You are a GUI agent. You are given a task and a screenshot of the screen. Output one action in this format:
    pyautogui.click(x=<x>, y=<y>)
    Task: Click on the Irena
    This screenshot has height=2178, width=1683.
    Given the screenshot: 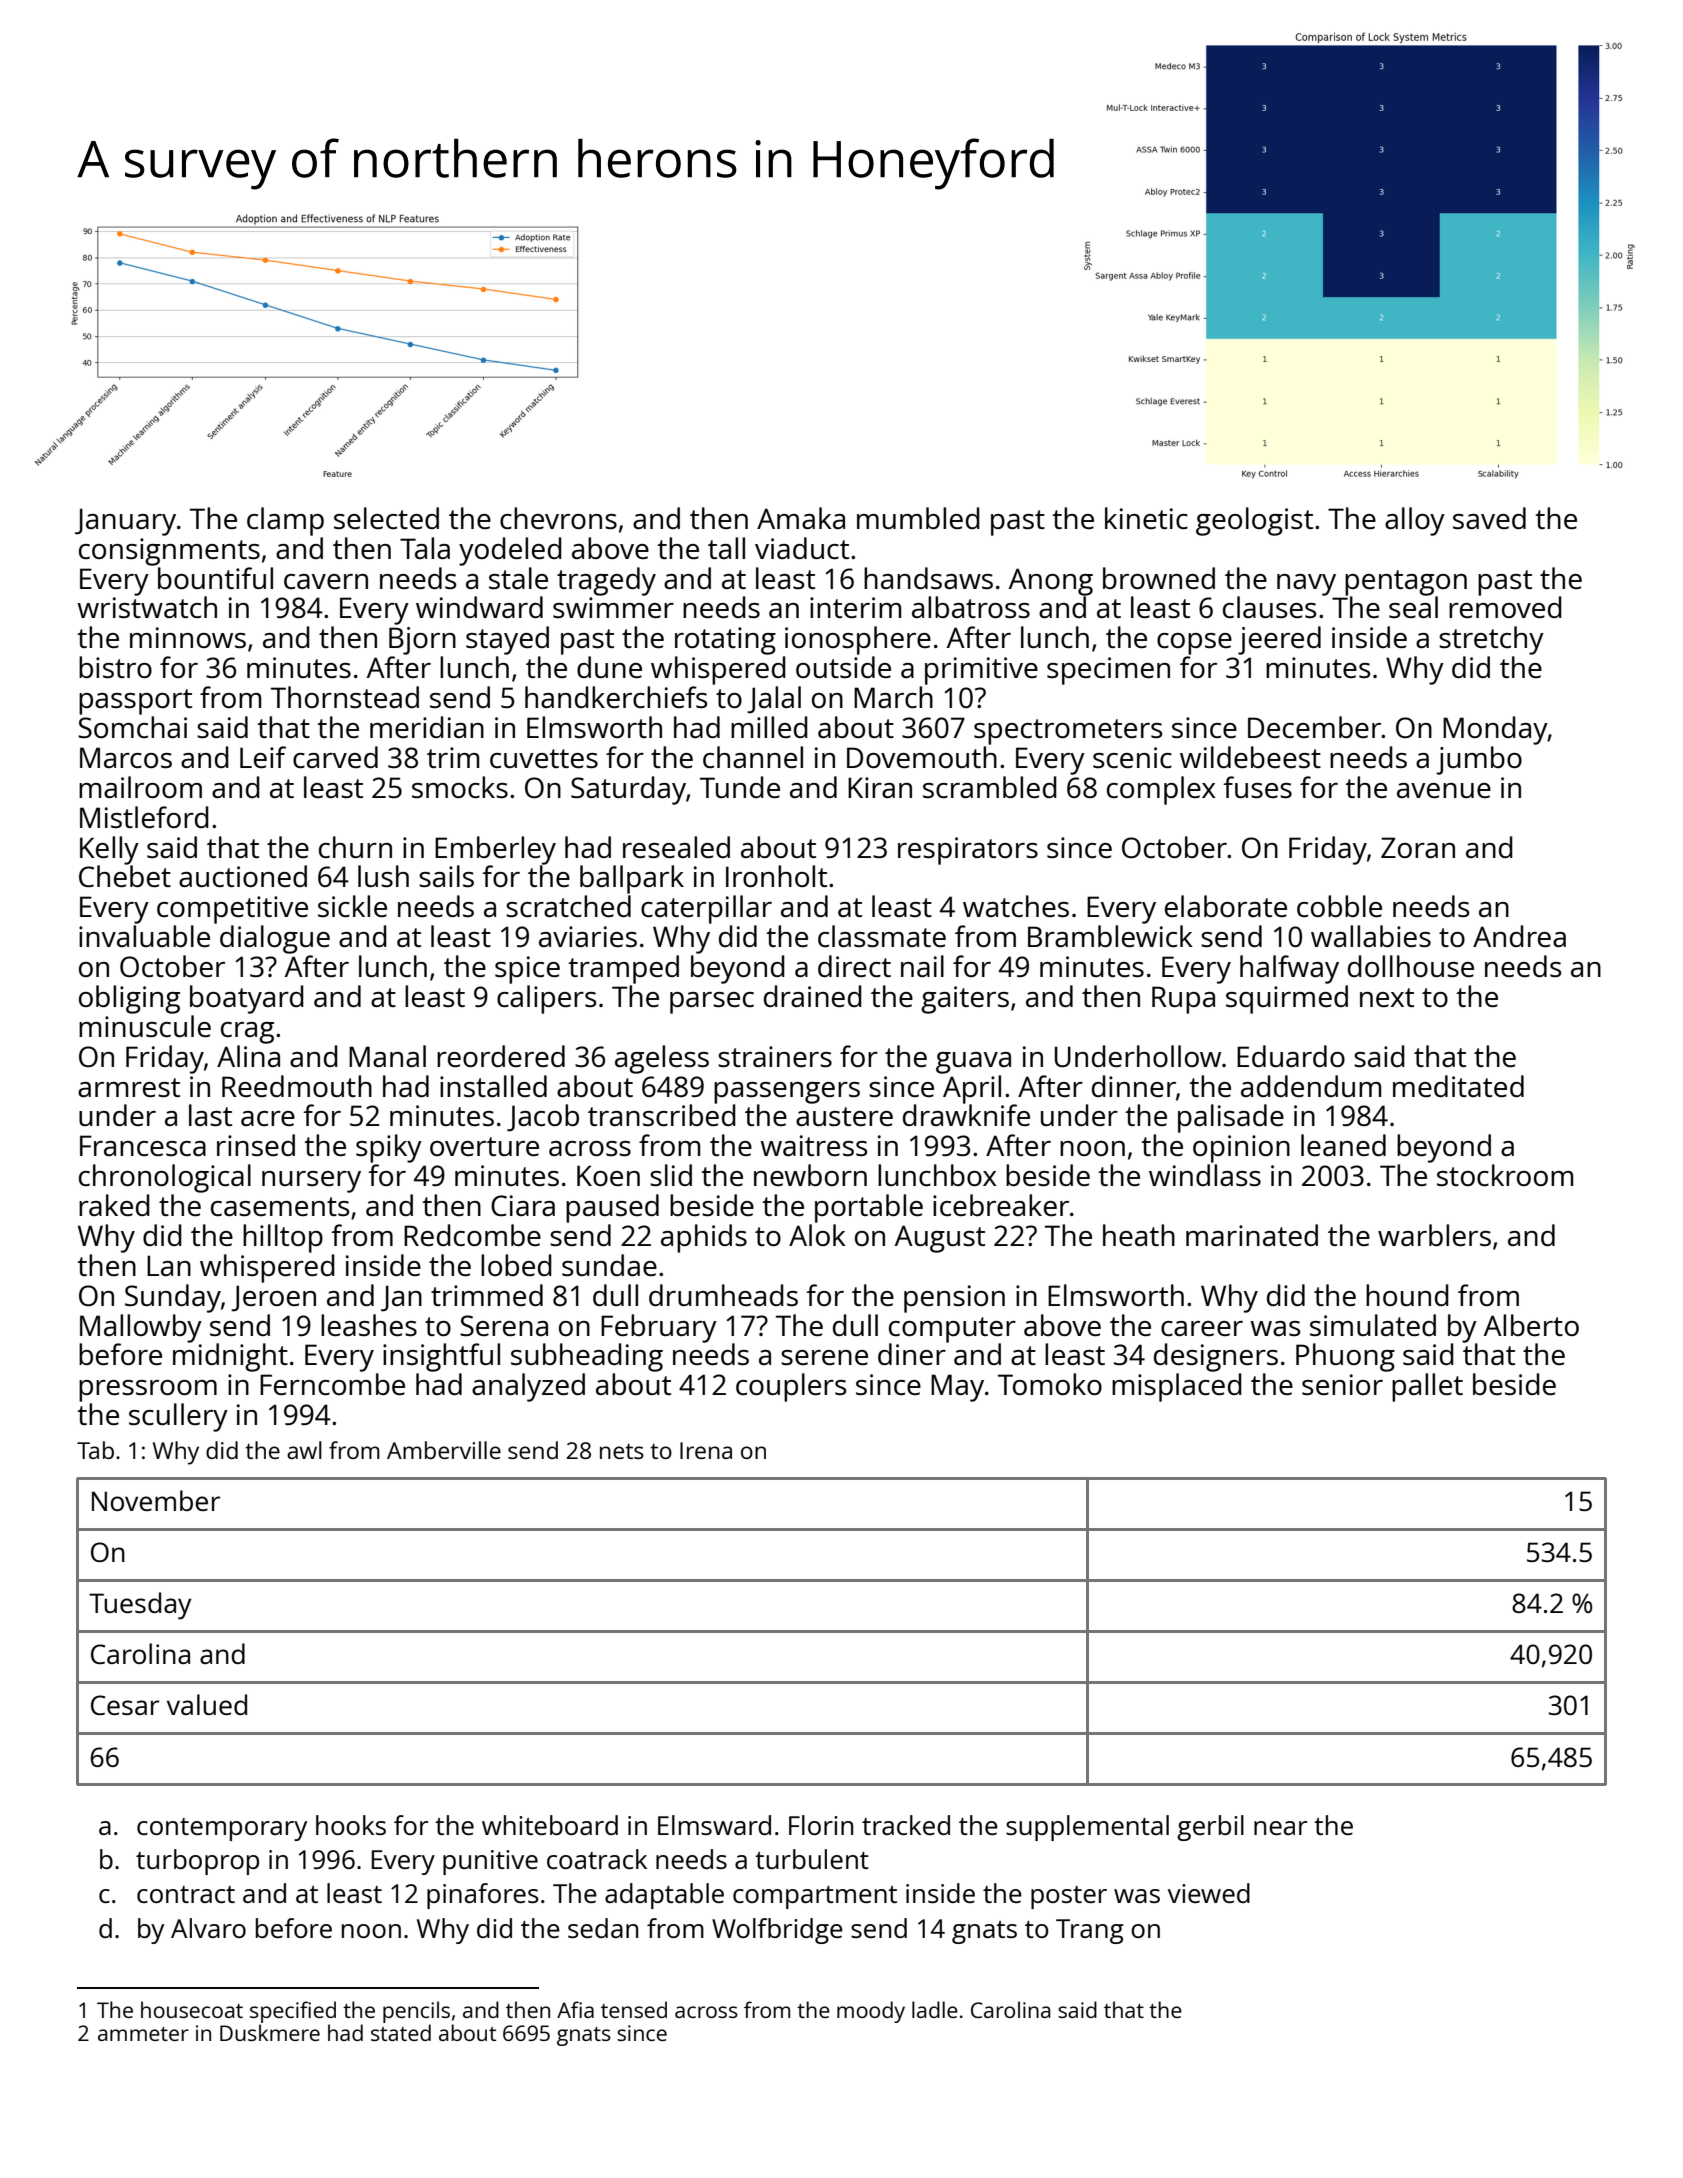 What is the action you would take?
    pyautogui.click(x=706, y=1450)
